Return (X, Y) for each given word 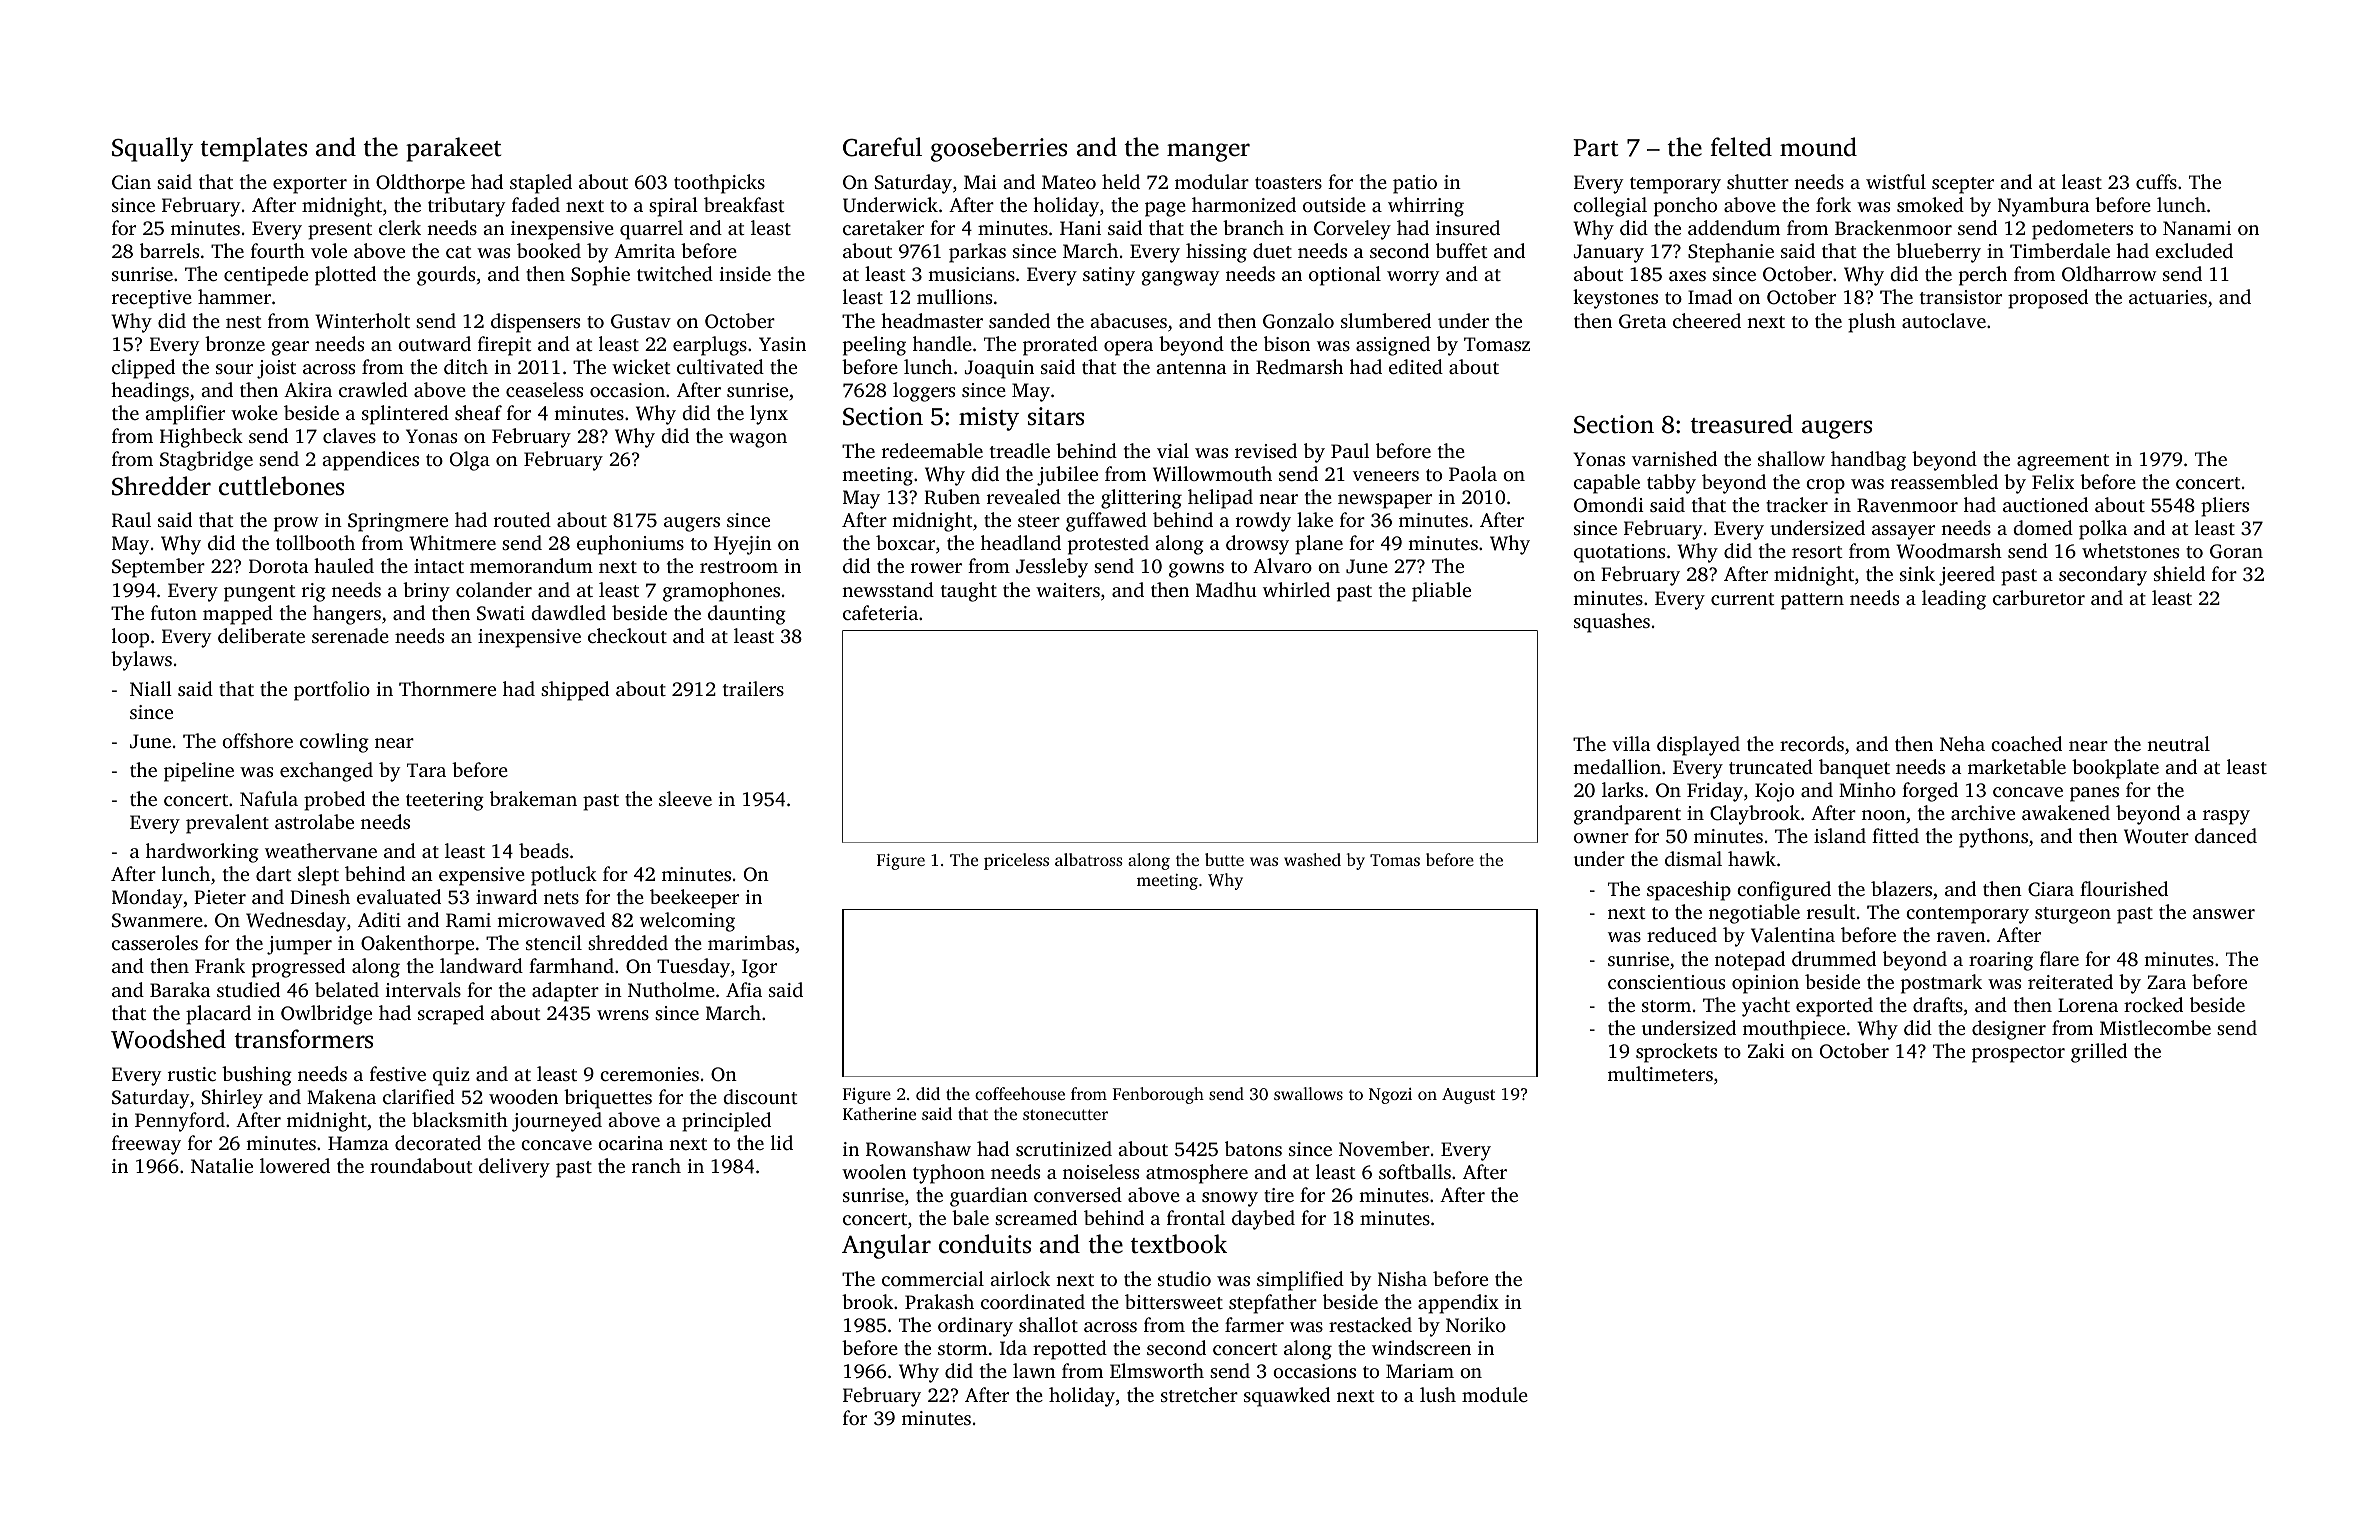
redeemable (932, 450)
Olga (470, 461)
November (1384, 1148)
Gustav (641, 321)
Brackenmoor (1893, 227)
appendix (1458, 1304)
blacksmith (460, 1119)
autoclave (1944, 320)
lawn (1034, 1370)
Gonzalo (1298, 321)
